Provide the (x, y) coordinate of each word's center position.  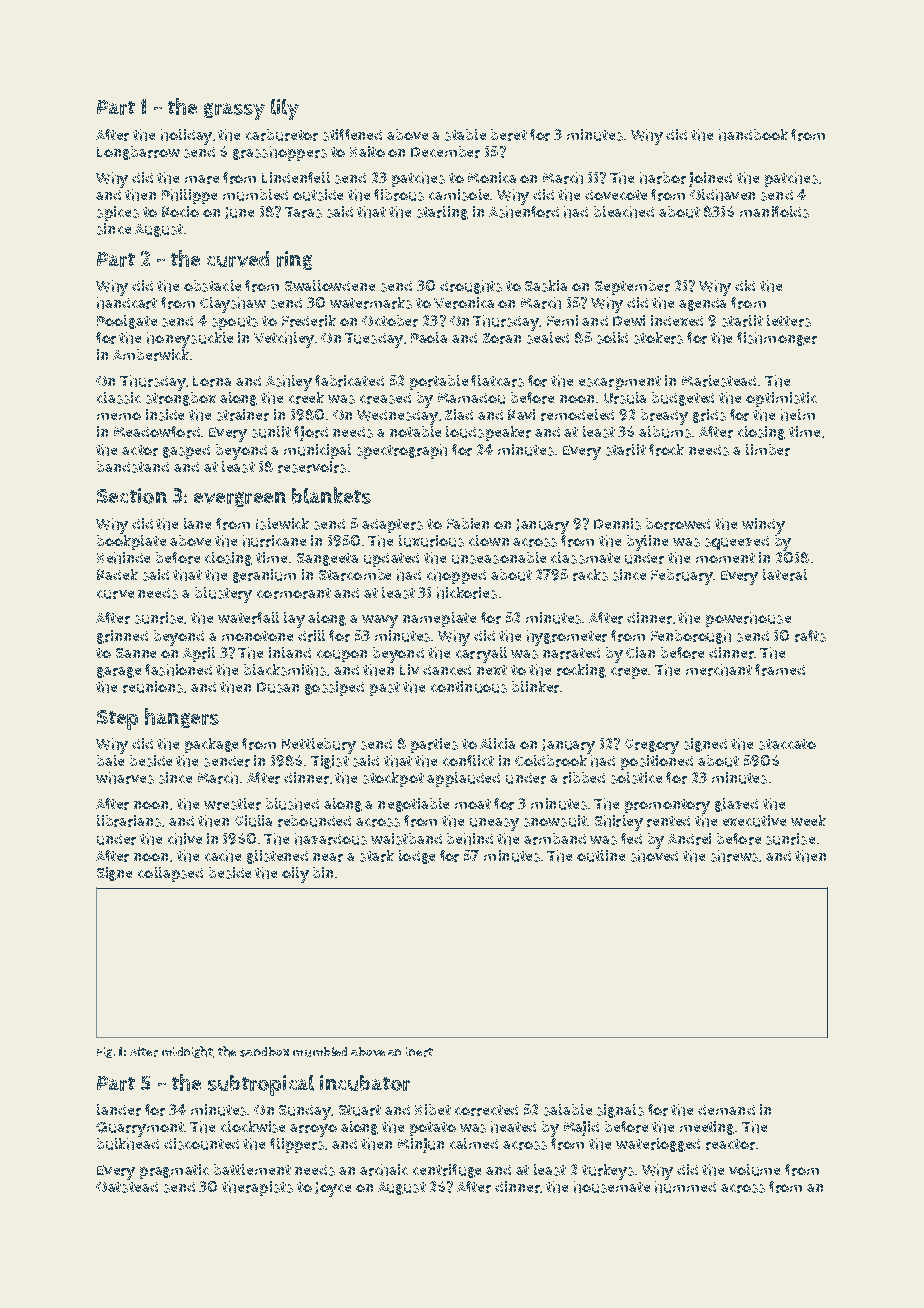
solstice (636, 778)
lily (285, 109)
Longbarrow (138, 153)
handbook (753, 135)
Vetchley (284, 340)
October (390, 321)
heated (513, 1127)
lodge (417, 857)
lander (119, 1110)
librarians (129, 821)
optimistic (781, 399)
